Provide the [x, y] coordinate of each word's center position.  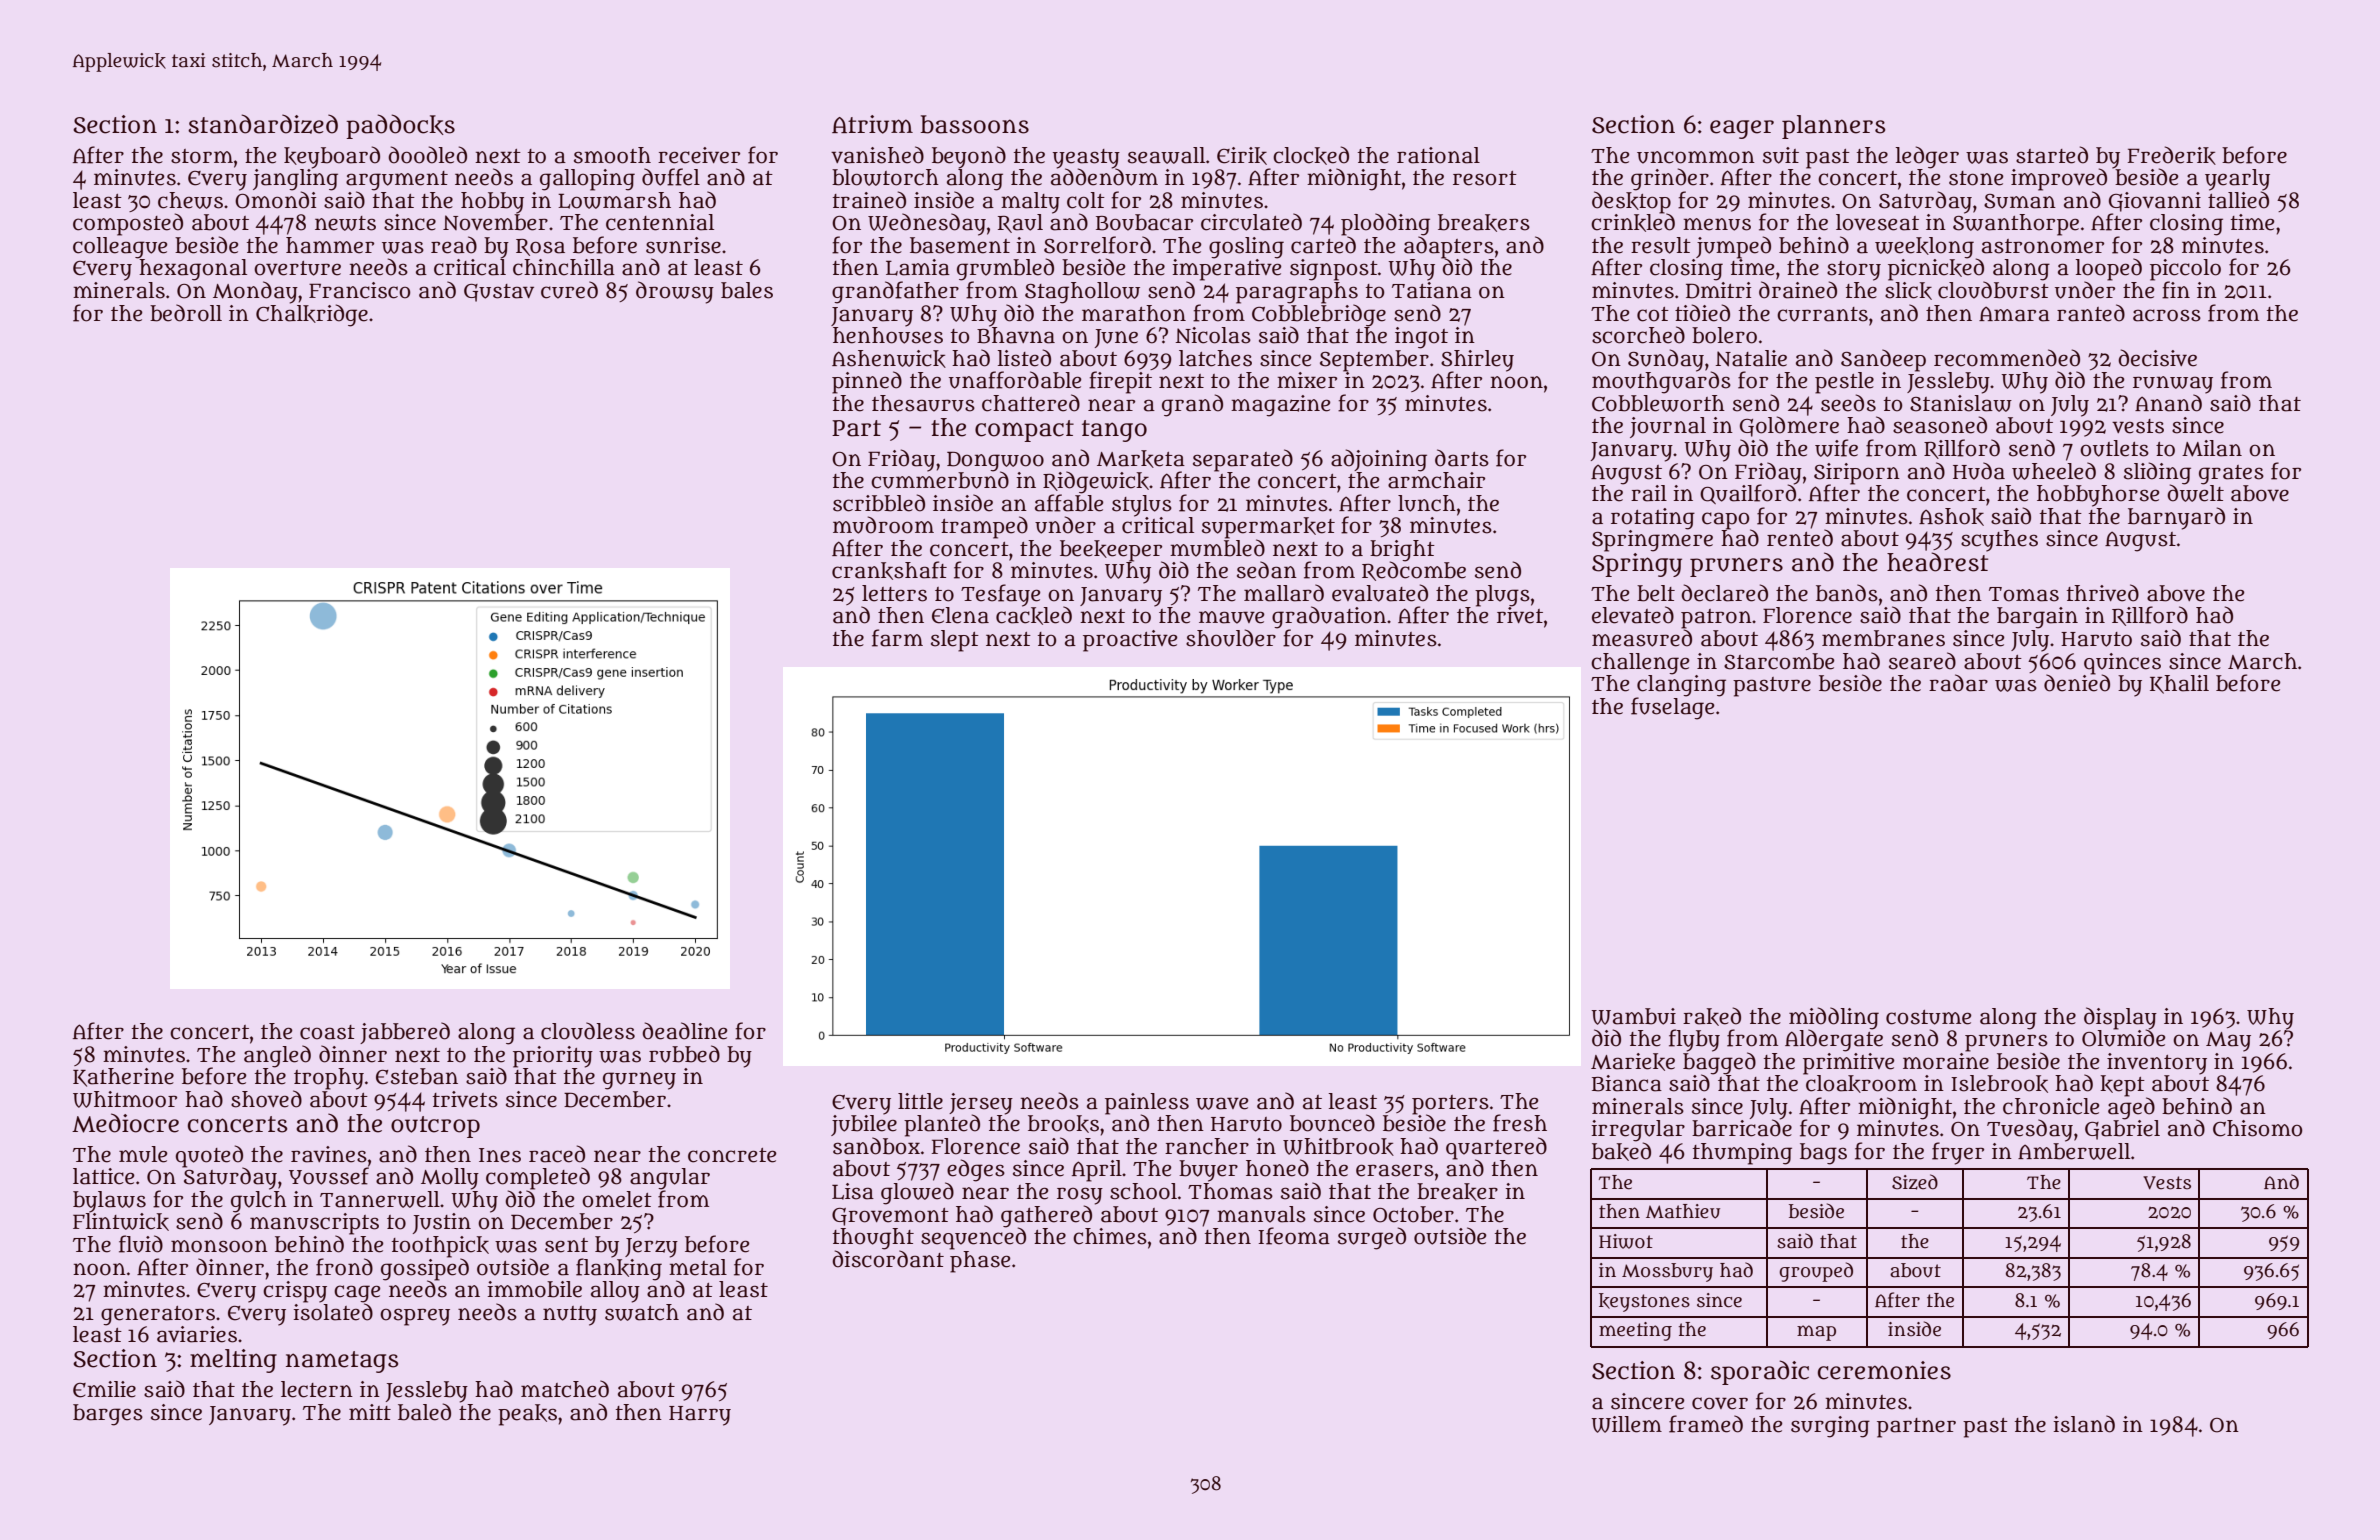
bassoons [974, 124]
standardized [263, 124]
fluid [141, 1244]
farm [897, 638]
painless [1147, 1103]
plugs [1502, 596]
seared [1922, 661]
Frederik [2172, 155]
